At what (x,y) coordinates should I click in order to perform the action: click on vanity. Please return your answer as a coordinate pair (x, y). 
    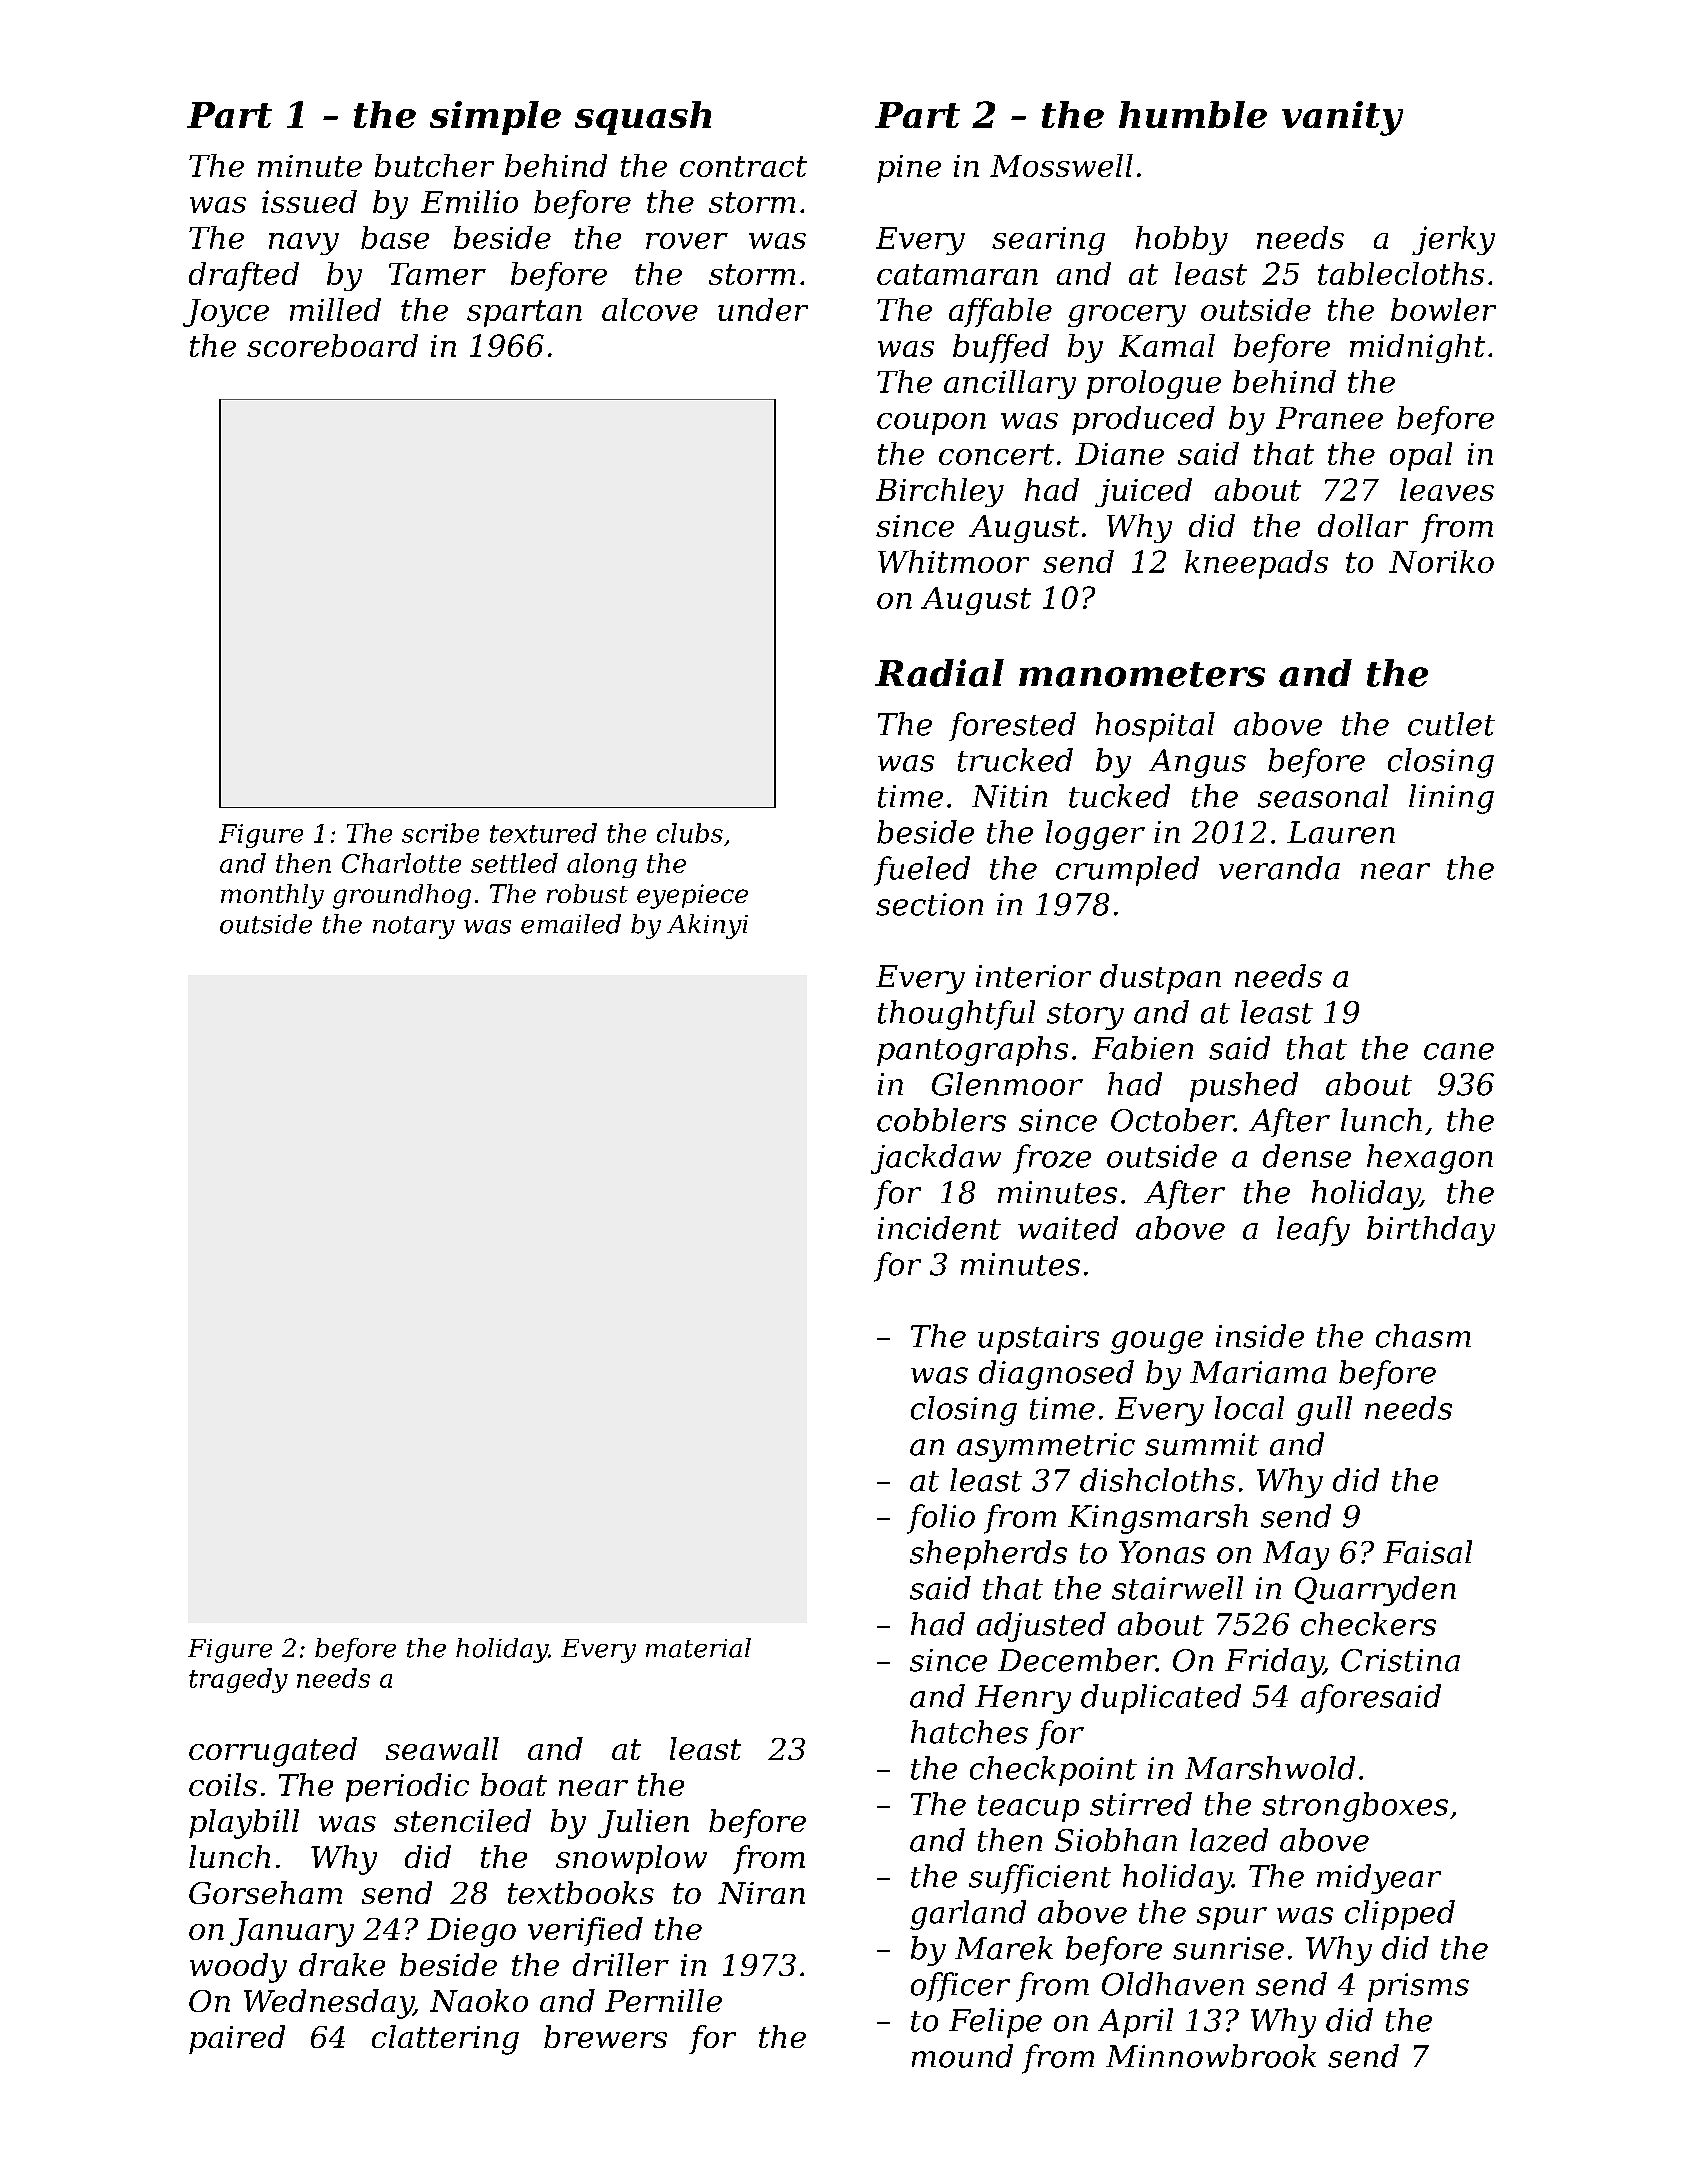
    Looking at the image, I should click on (1342, 118).
